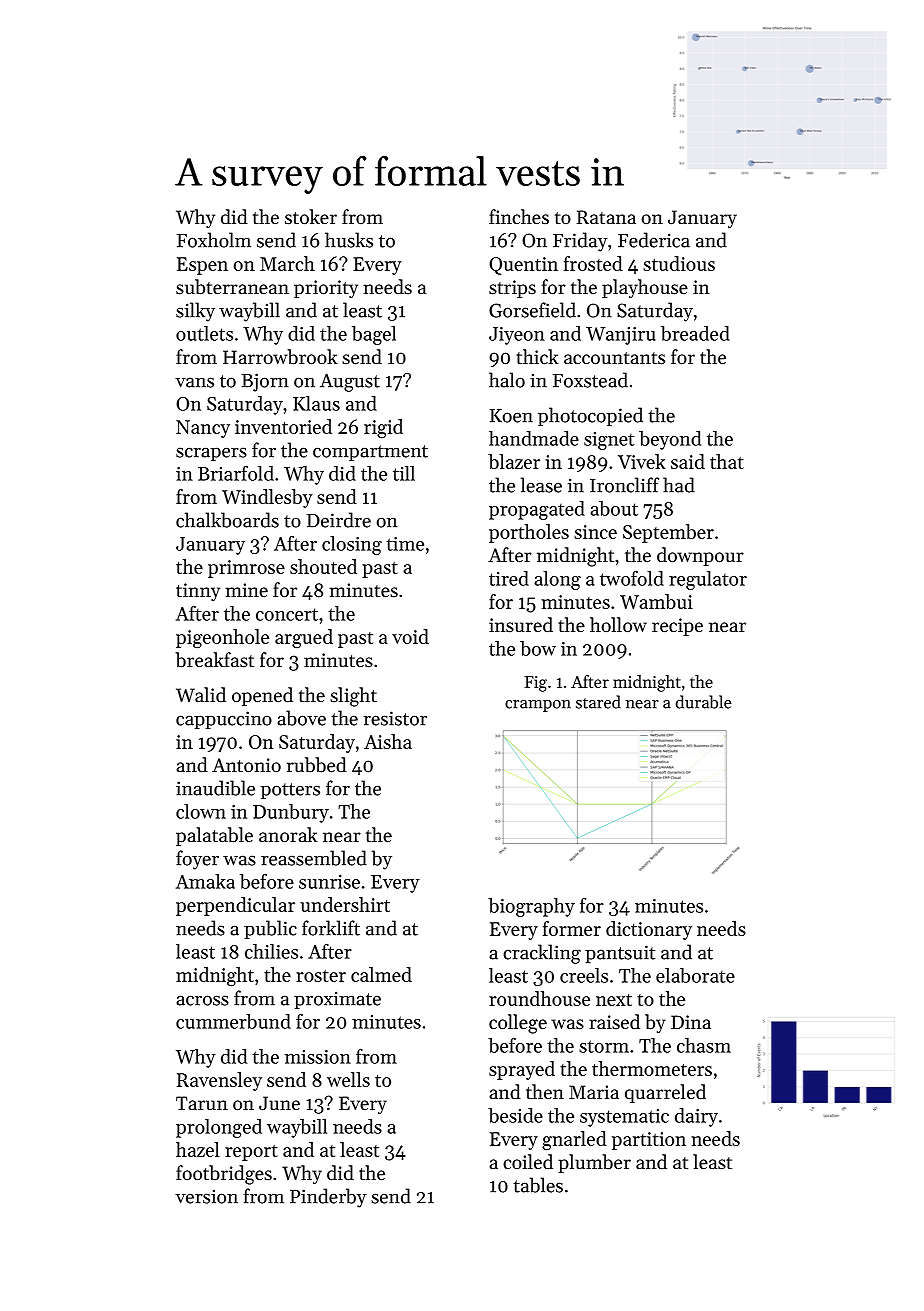 This screenshot has width=924, height=1311. I want to click on tinny, so click(198, 592).
